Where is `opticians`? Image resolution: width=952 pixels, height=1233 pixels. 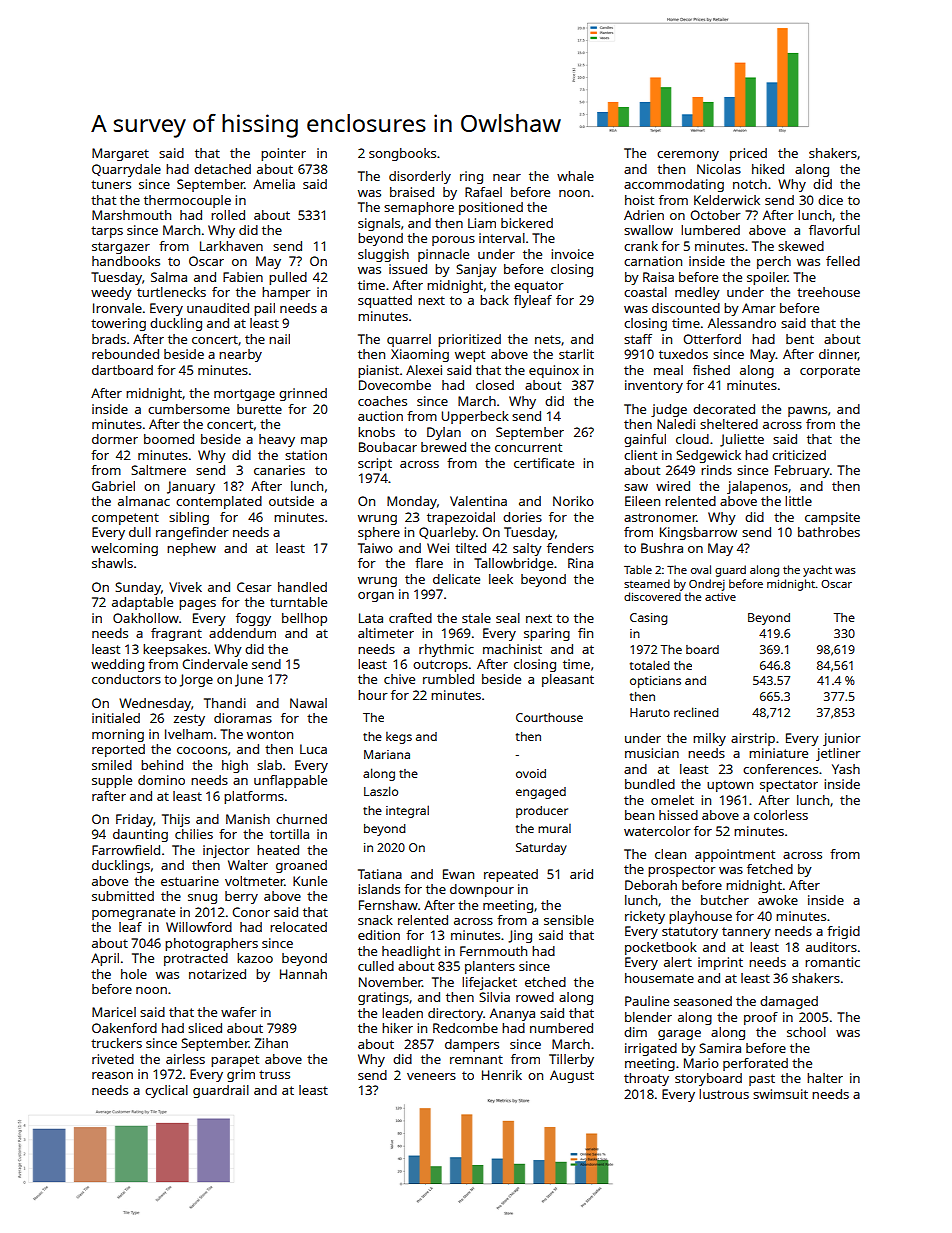
opticians is located at coordinates (655, 682).
